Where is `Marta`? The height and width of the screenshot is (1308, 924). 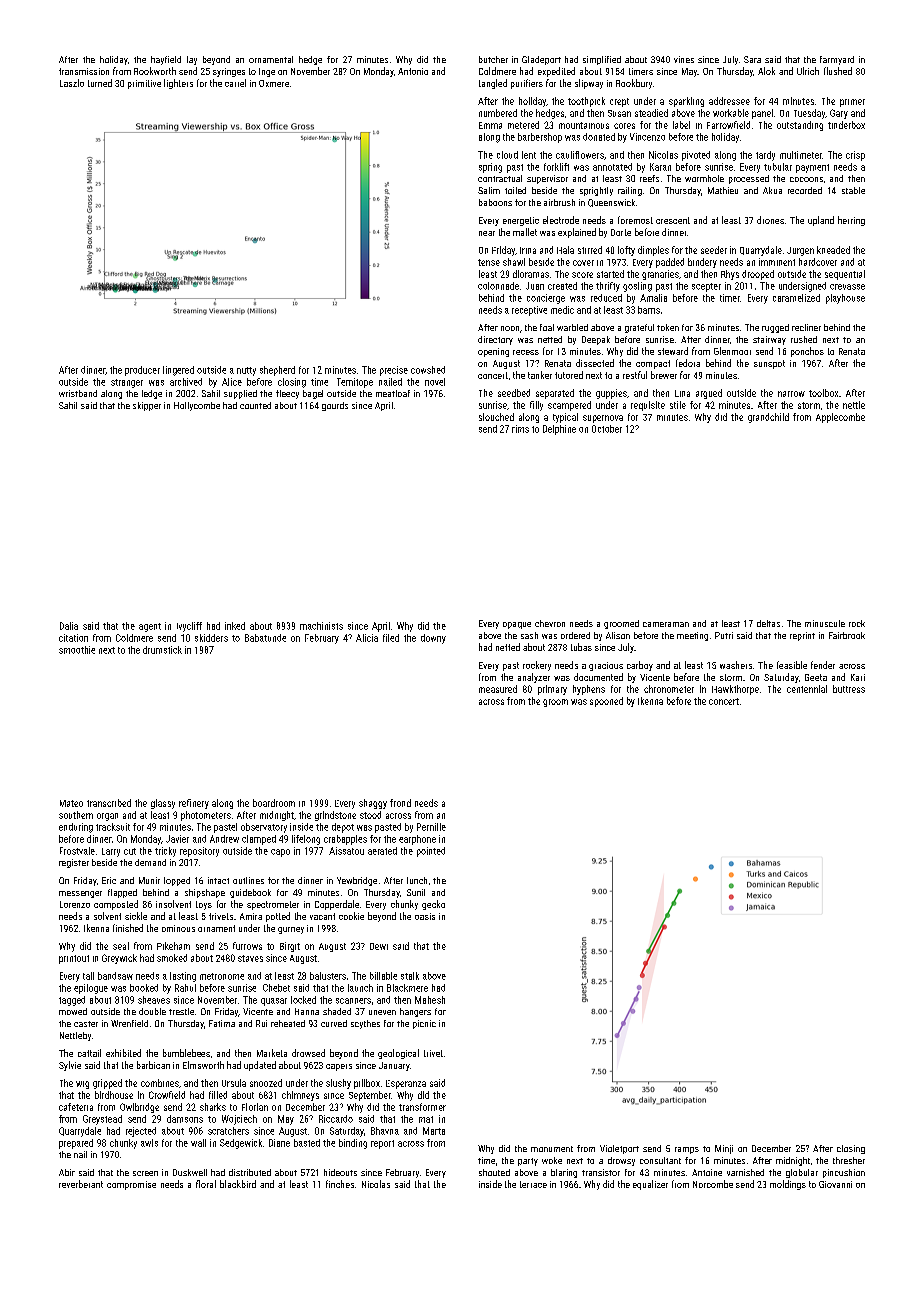
Marta is located at coordinates (434, 1131).
